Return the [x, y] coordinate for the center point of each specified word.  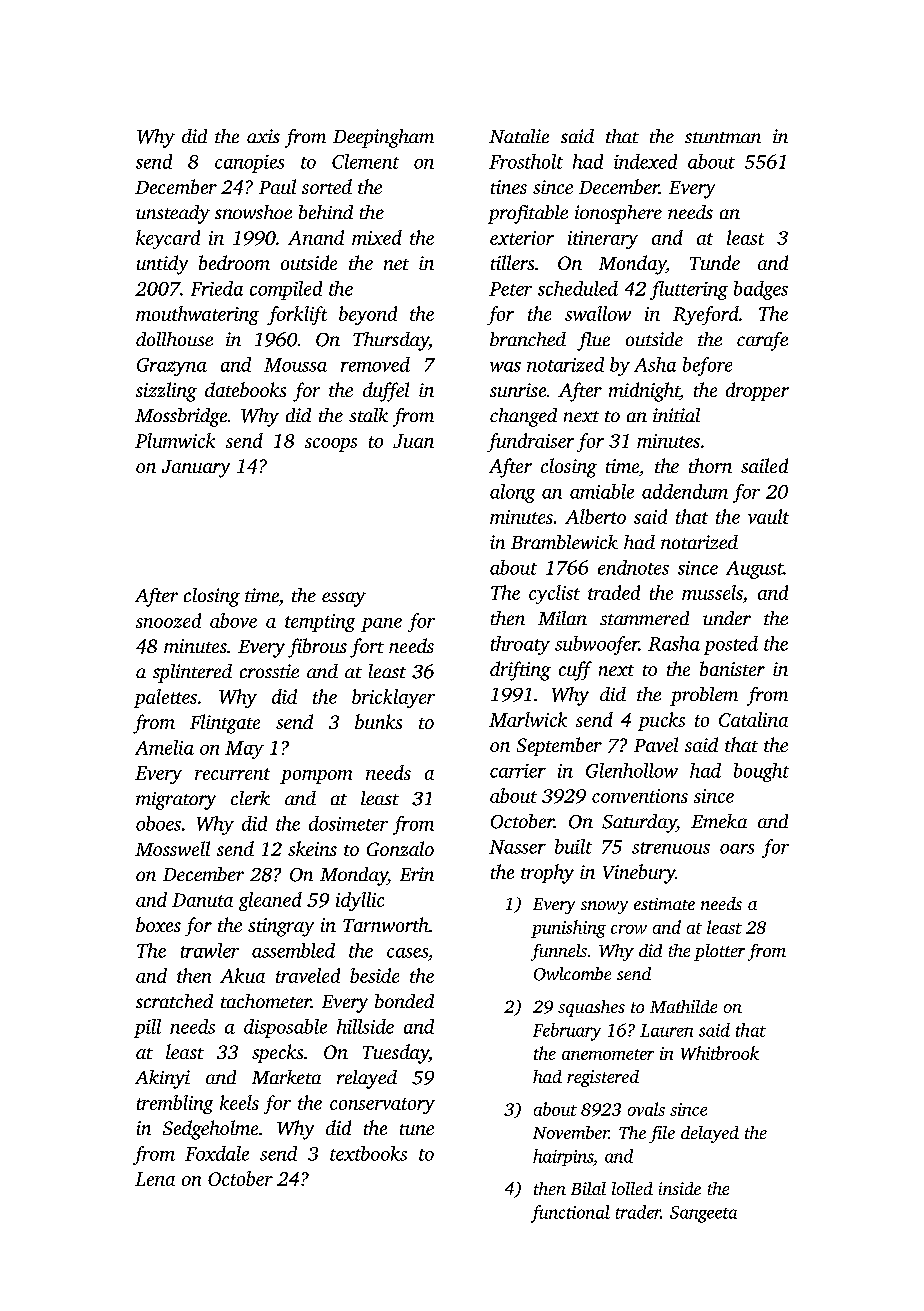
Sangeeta [703, 1214]
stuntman [723, 137]
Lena [155, 1179]
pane [381, 625]
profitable [528, 214]
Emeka [719, 821]
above [233, 620]
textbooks [368, 1153]
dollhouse [174, 339]
